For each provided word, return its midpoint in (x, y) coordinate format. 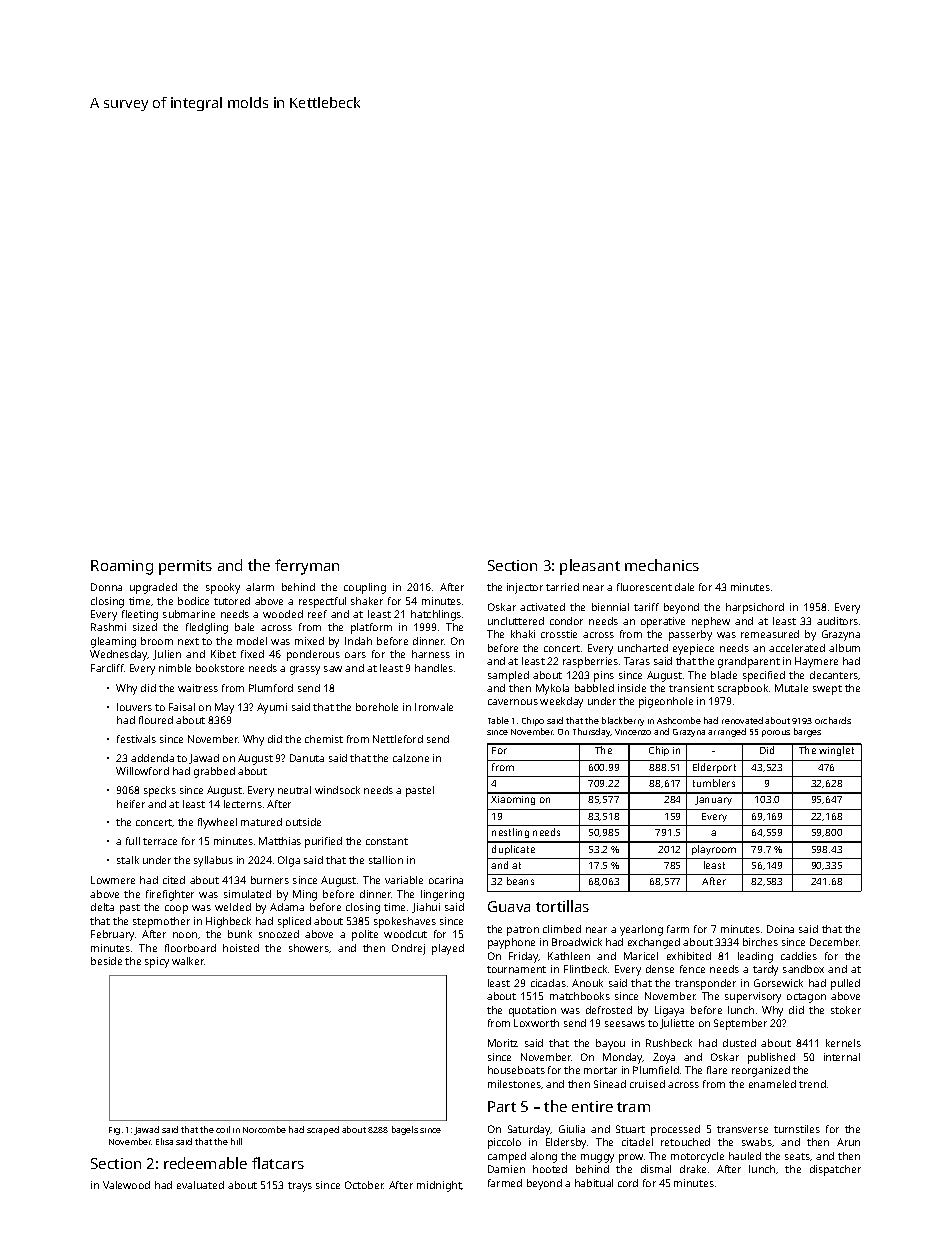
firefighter (170, 895)
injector (525, 588)
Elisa (164, 1141)
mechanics (662, 565)
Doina (780, 929)
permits (185, 567)
